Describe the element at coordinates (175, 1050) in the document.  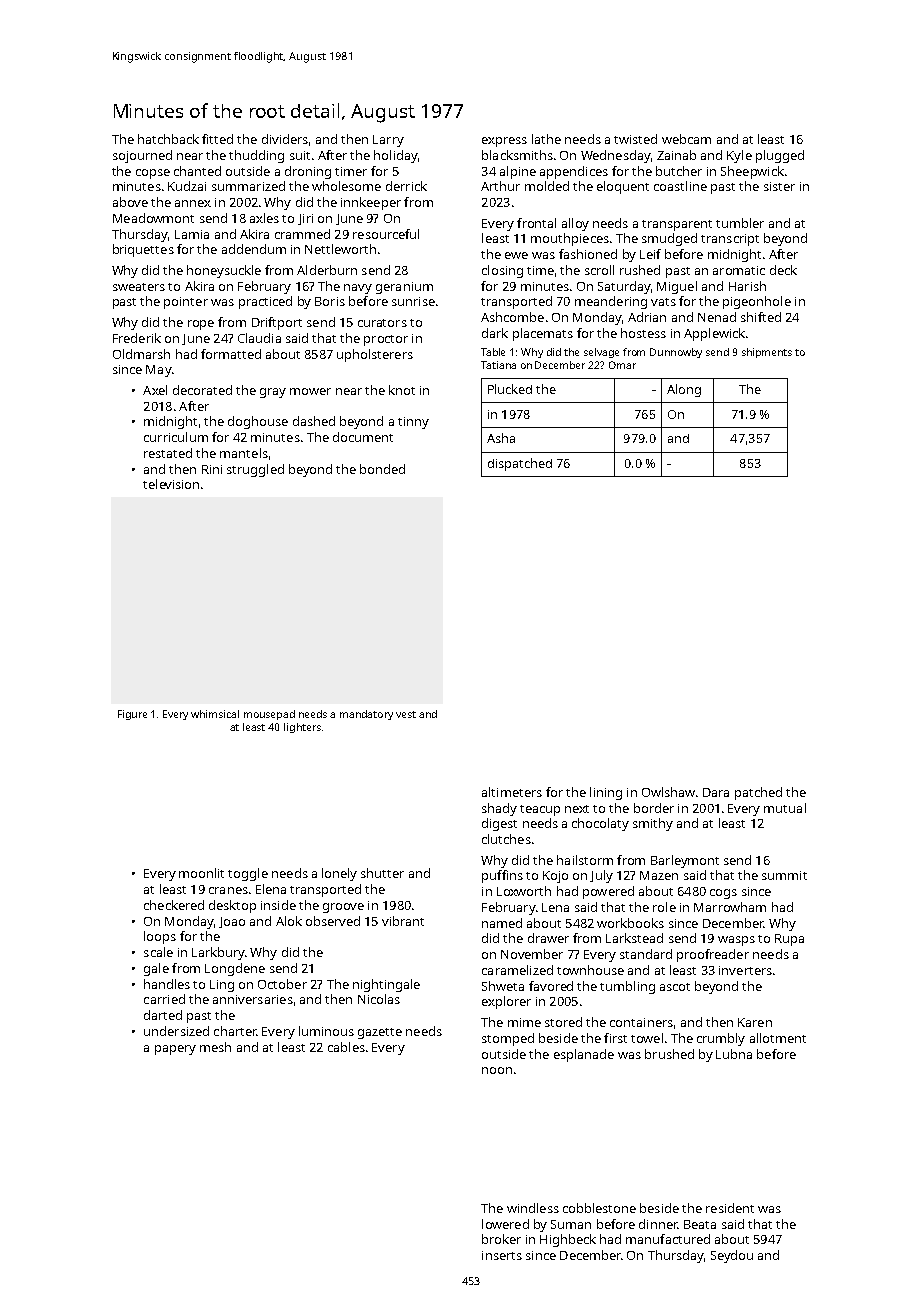
I see `papery` at that location.
